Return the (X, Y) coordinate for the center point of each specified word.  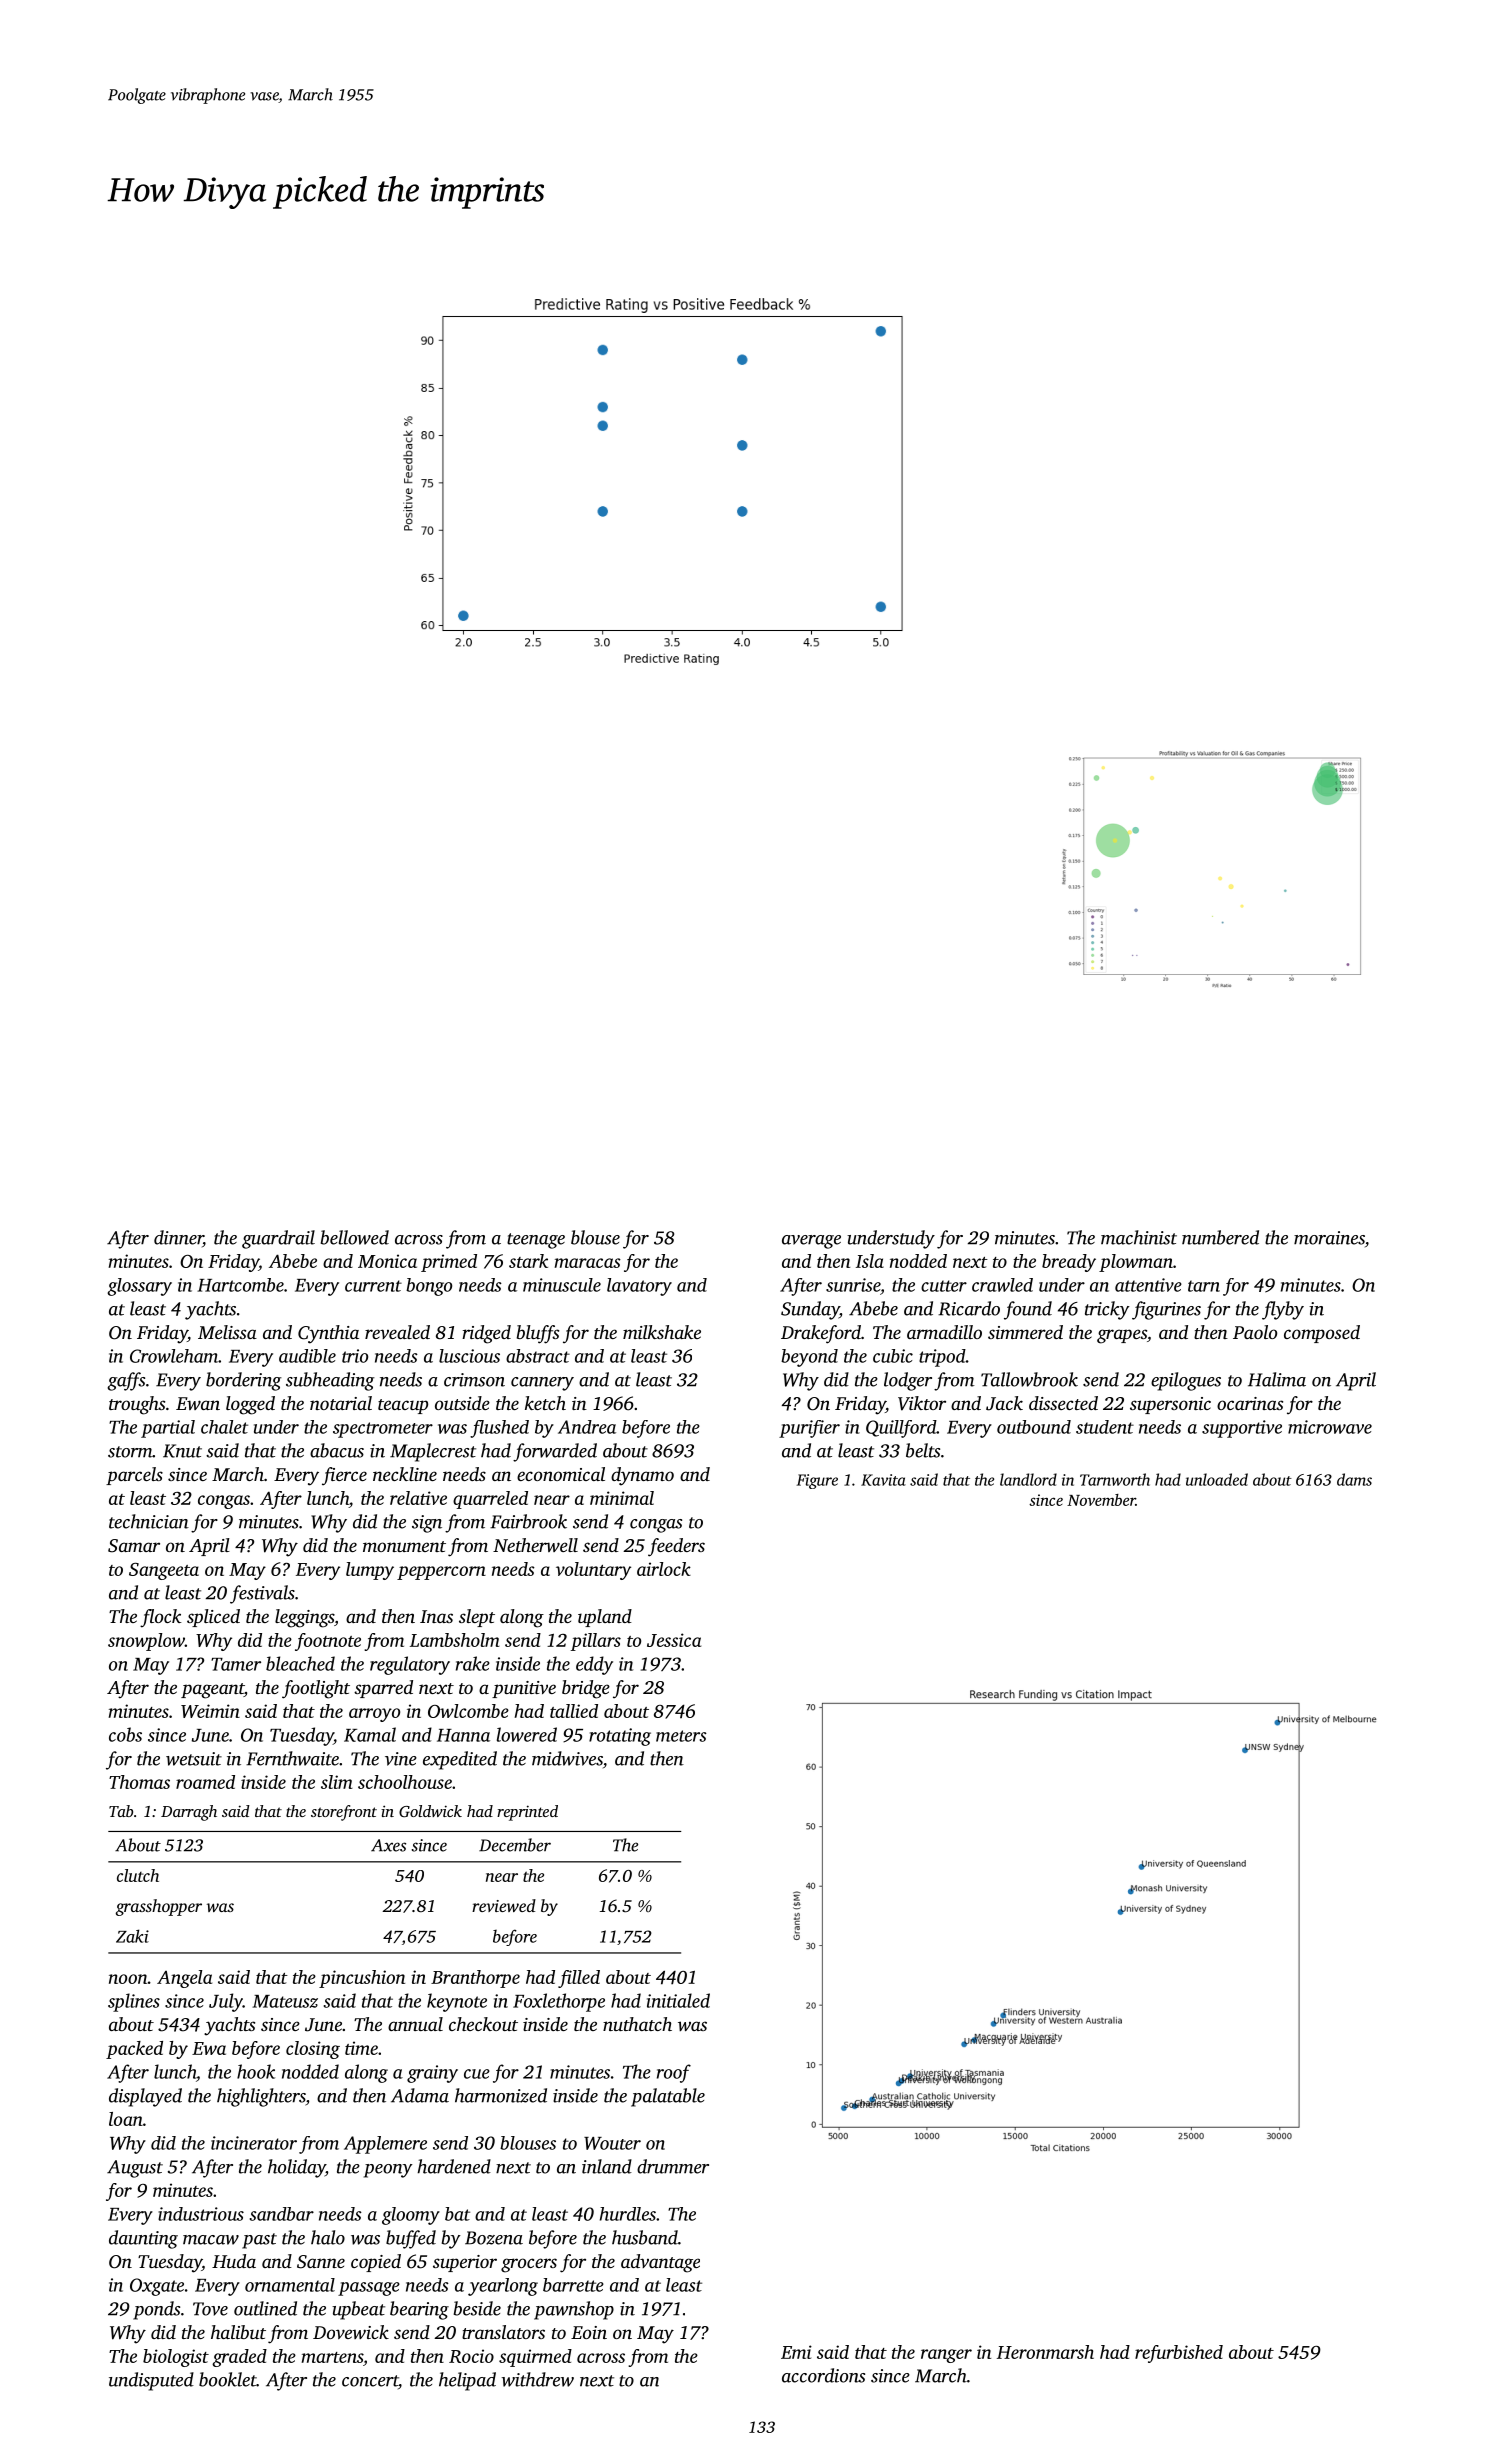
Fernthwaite (292, 1758)
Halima (1277, 1379)
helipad (467, 2381)
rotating (620, 1737)
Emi (796, 2352)
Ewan (198, 1403)
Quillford (901, 1429)
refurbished (1179, 2354)
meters (681, 1736)
